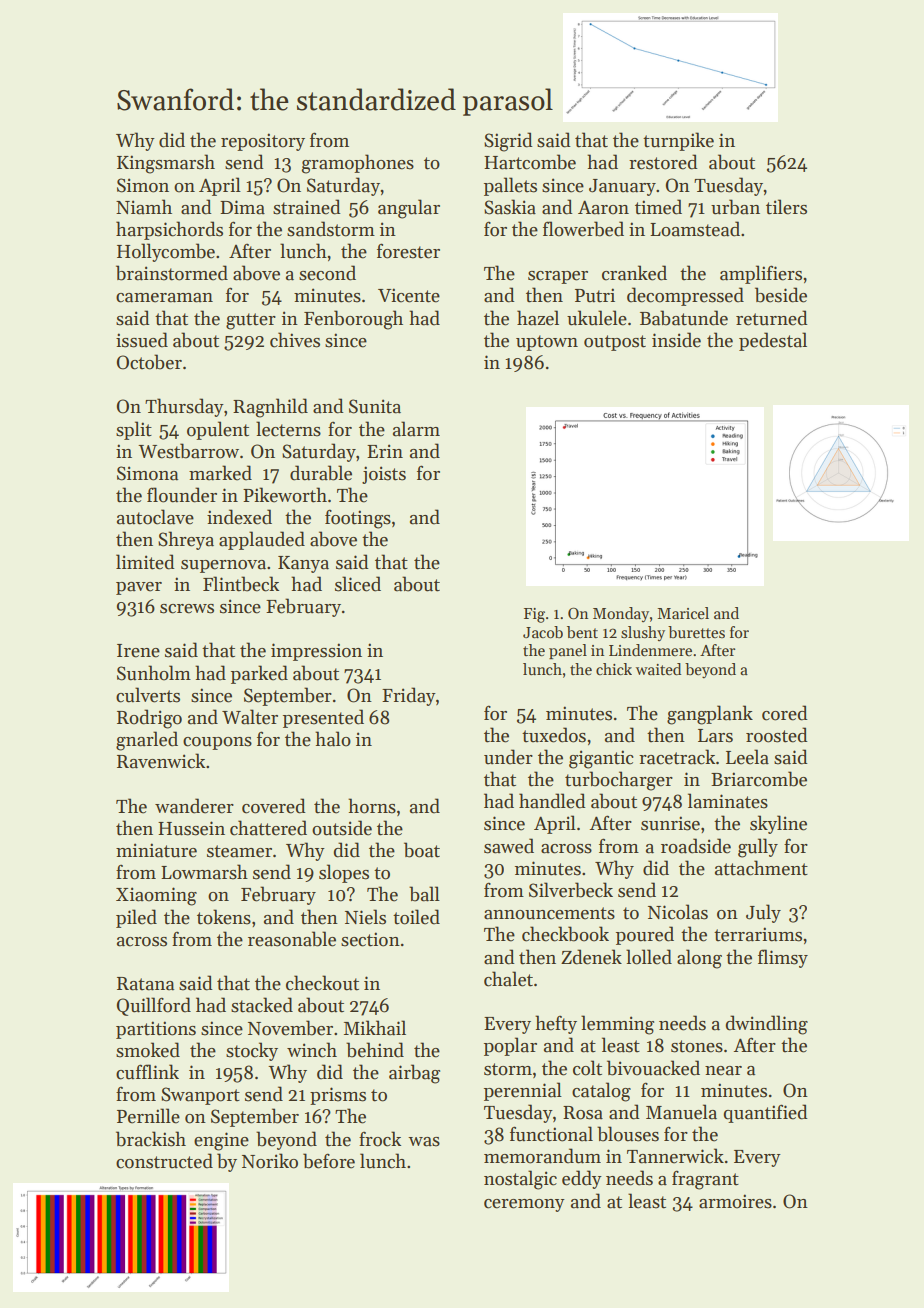  I want to click on sawed, so click(509, 846).
